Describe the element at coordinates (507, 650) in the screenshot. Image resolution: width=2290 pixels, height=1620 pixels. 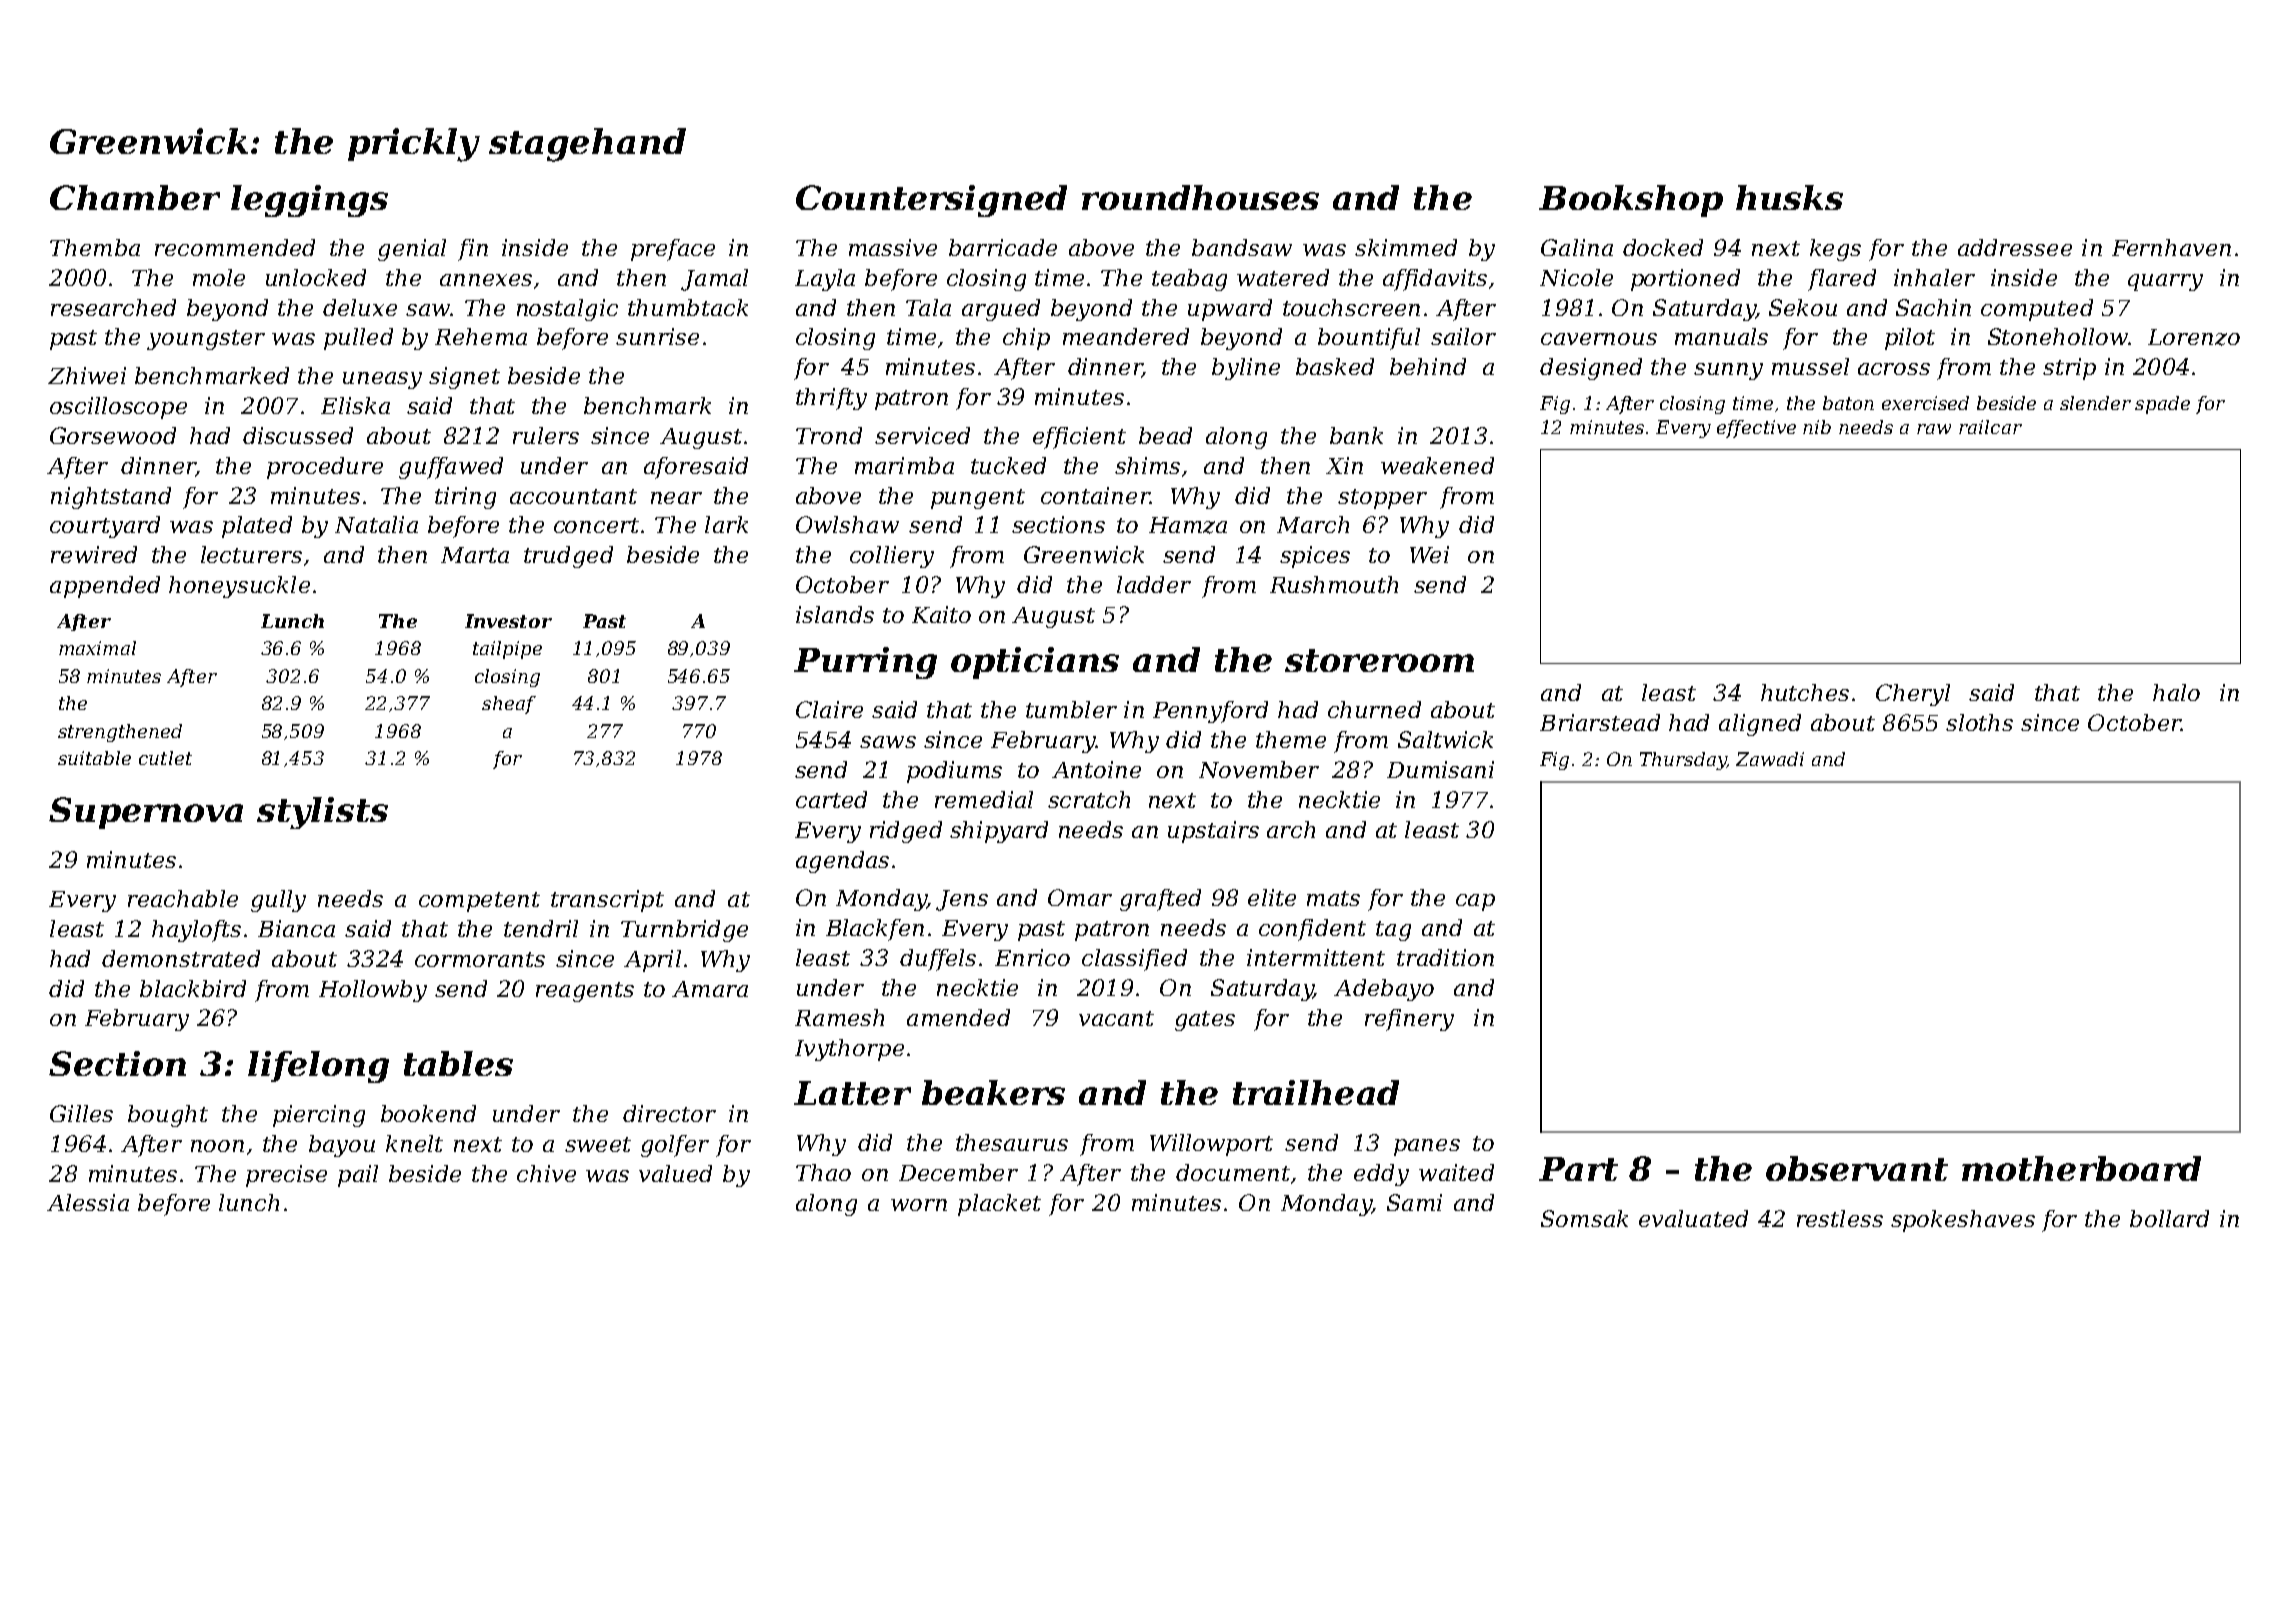
I see `tailpipe` at that location.
